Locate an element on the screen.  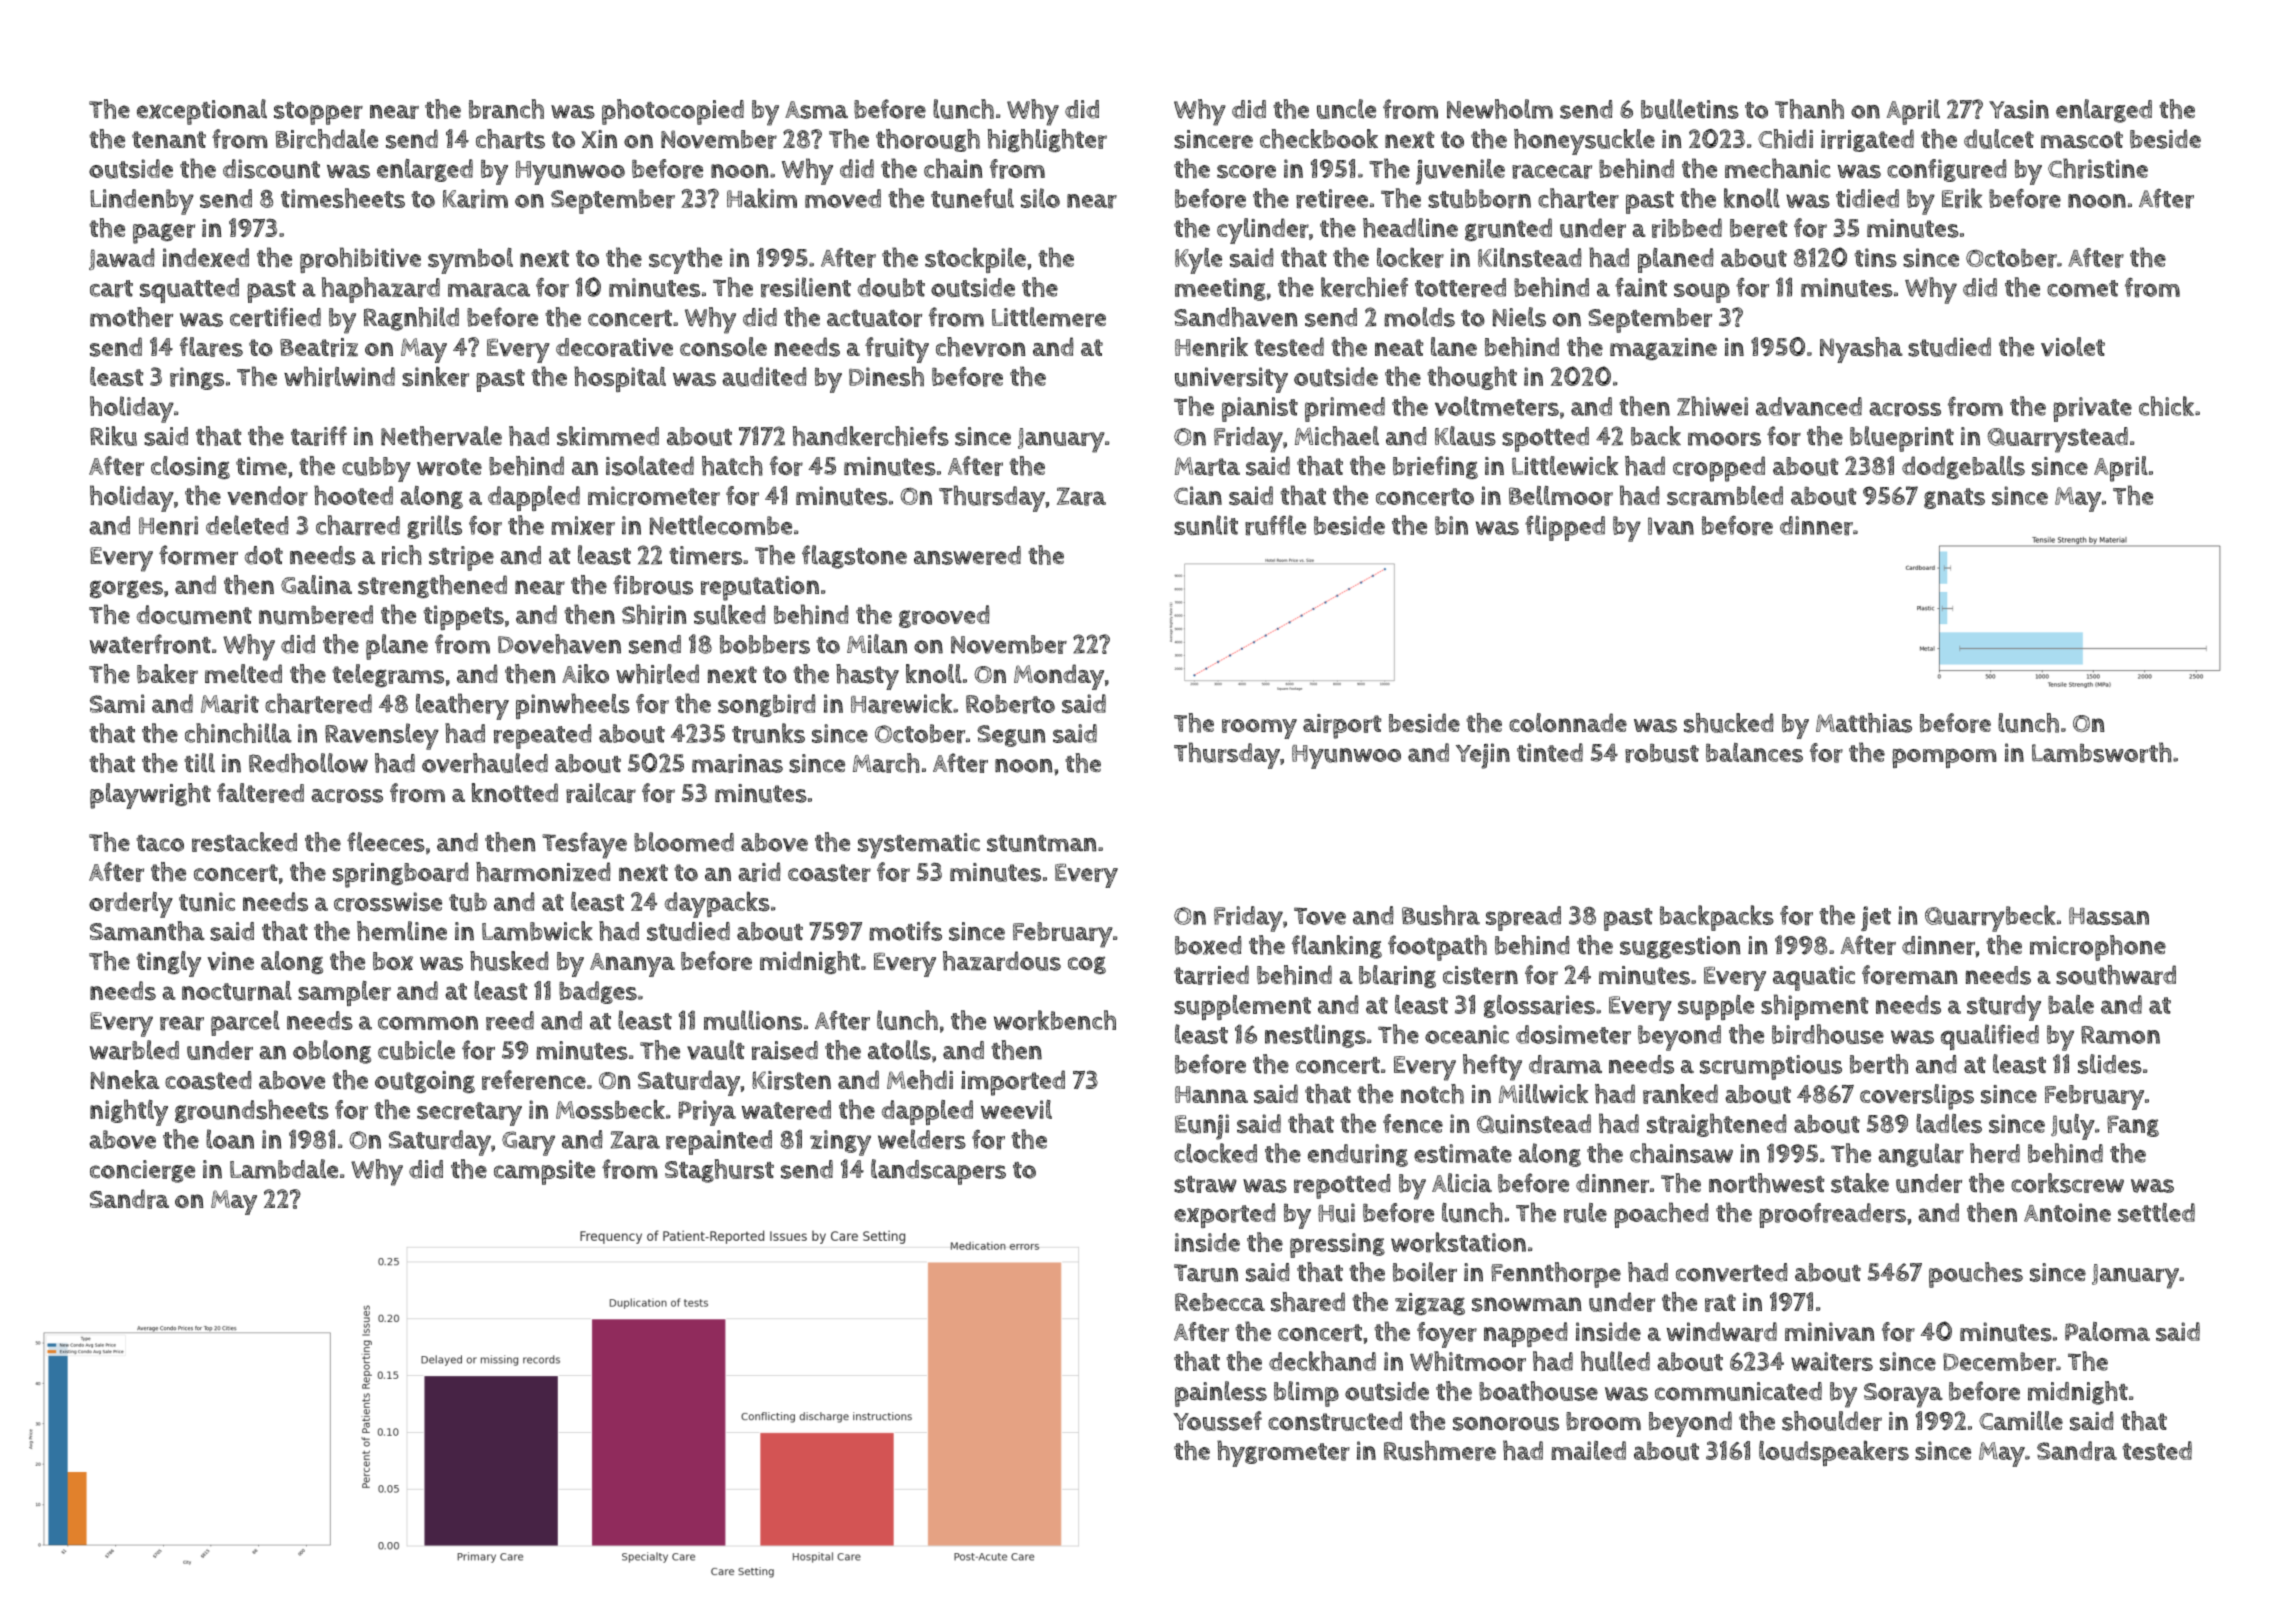
gnats is located at coordinates (1954, 498).
